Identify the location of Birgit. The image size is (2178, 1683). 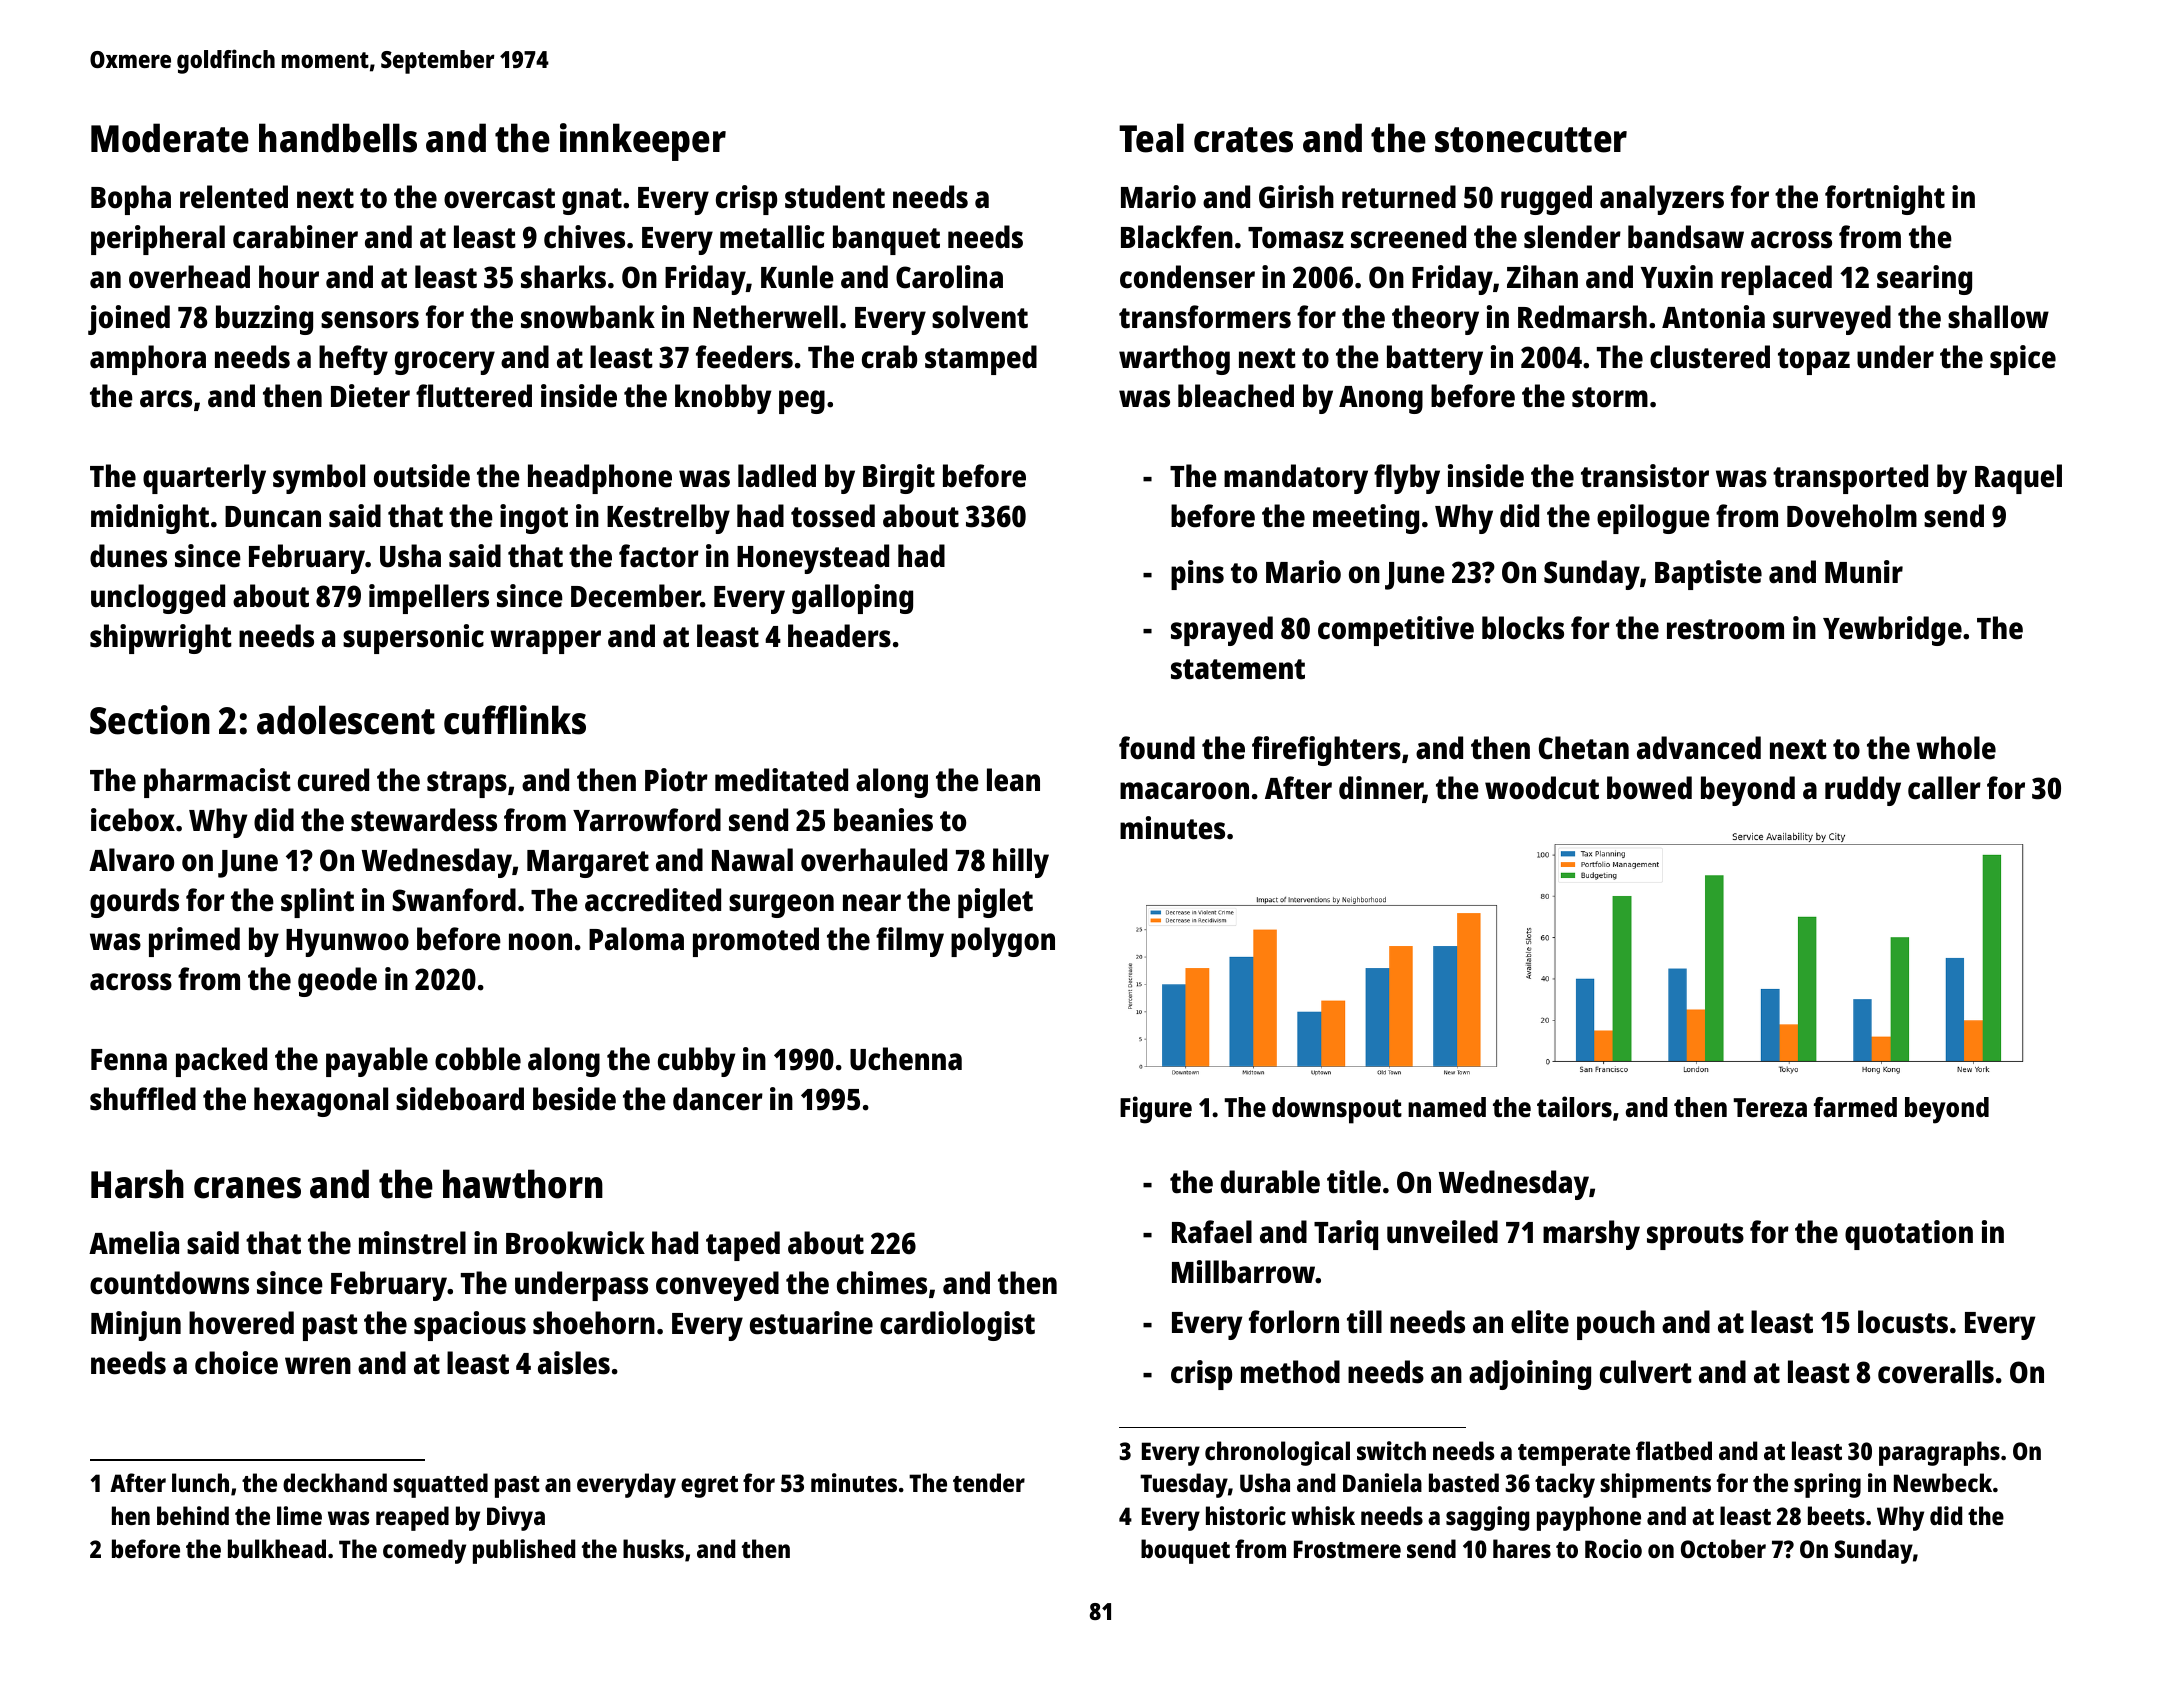
(899, 479).
